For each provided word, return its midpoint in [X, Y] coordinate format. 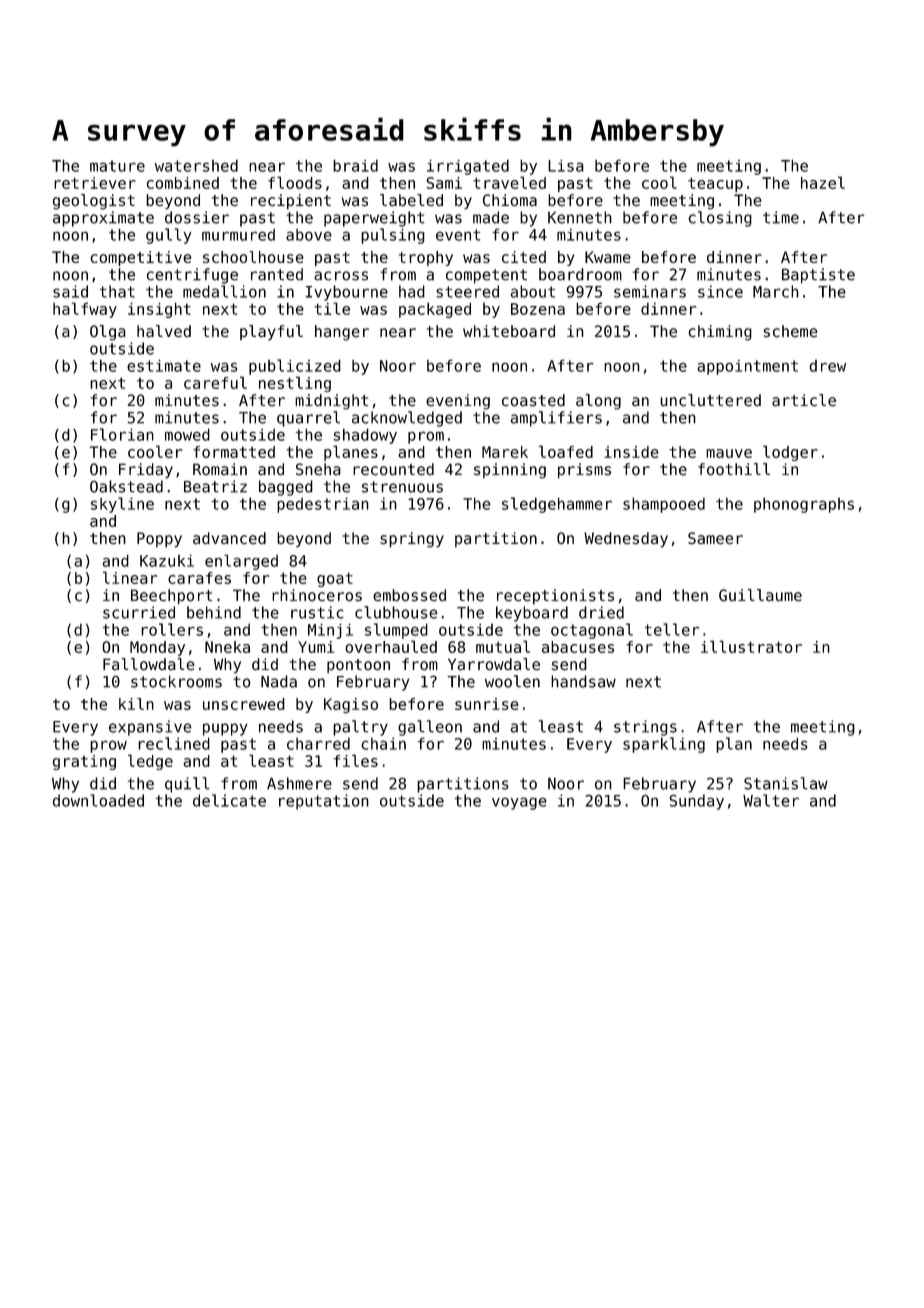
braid [355, 165]
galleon [430, 728]
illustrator [751, 646]
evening [458, 402]
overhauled [391, 646]
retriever [95, 183]
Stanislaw [786, 783]
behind [214, 612]
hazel [823, 182]
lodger [790, 453]
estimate [164, 366]
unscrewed [244, 704]
